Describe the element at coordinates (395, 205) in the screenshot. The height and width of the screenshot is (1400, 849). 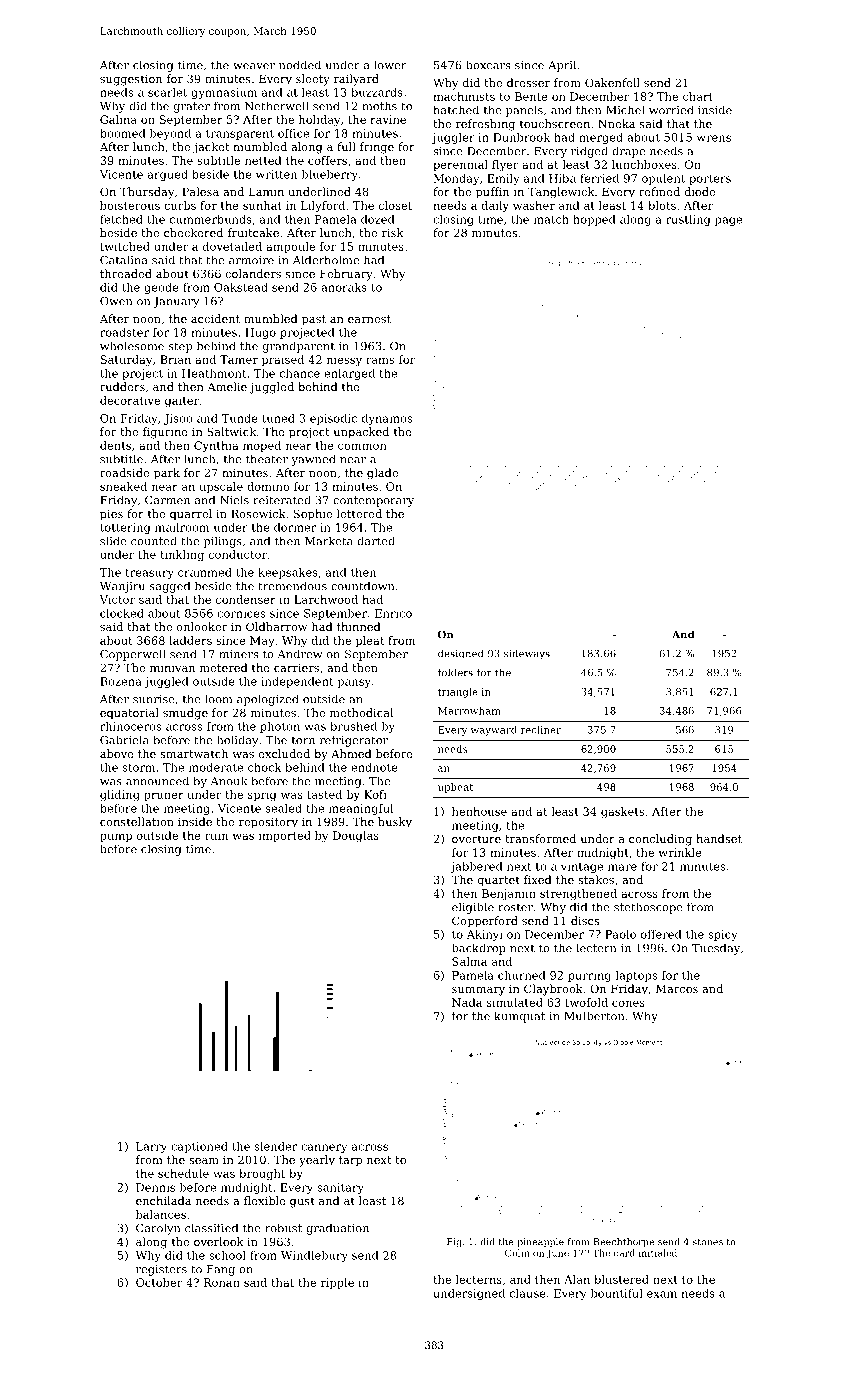
I see `closet` at that location.
